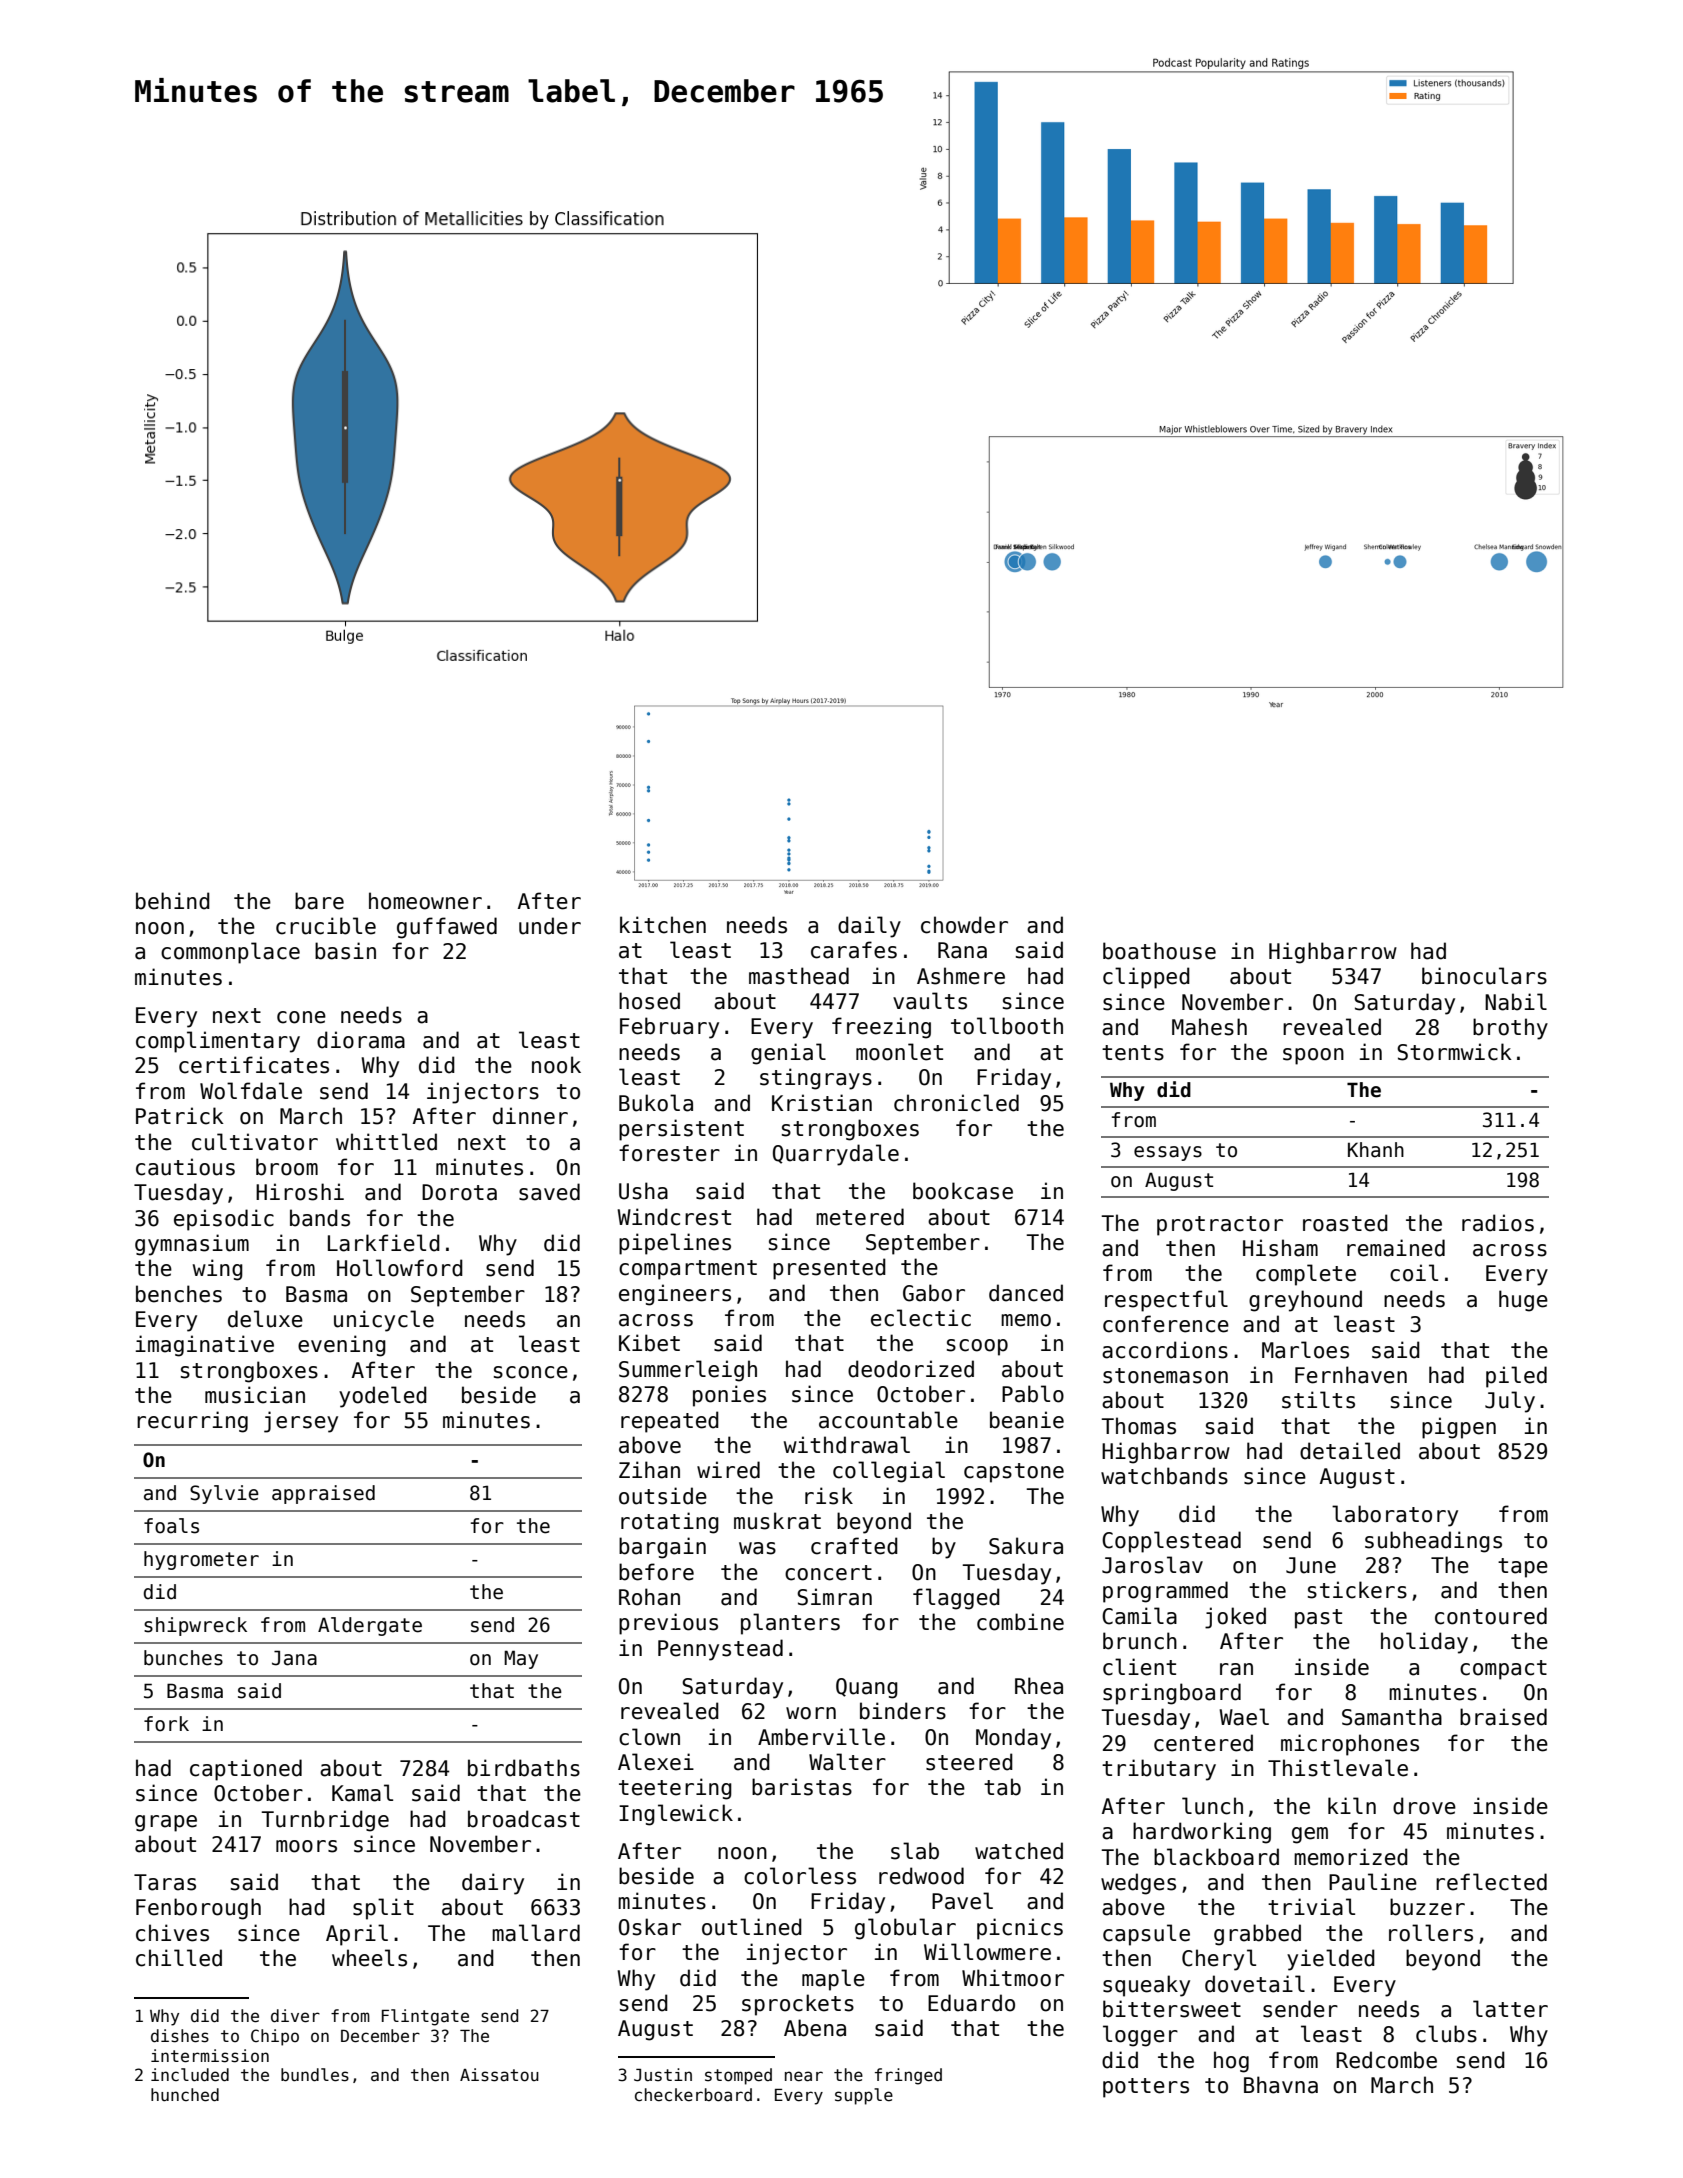 The width and height of the page is (1683, 2178). I want to click on Khanh, so click(1376, 1150).
